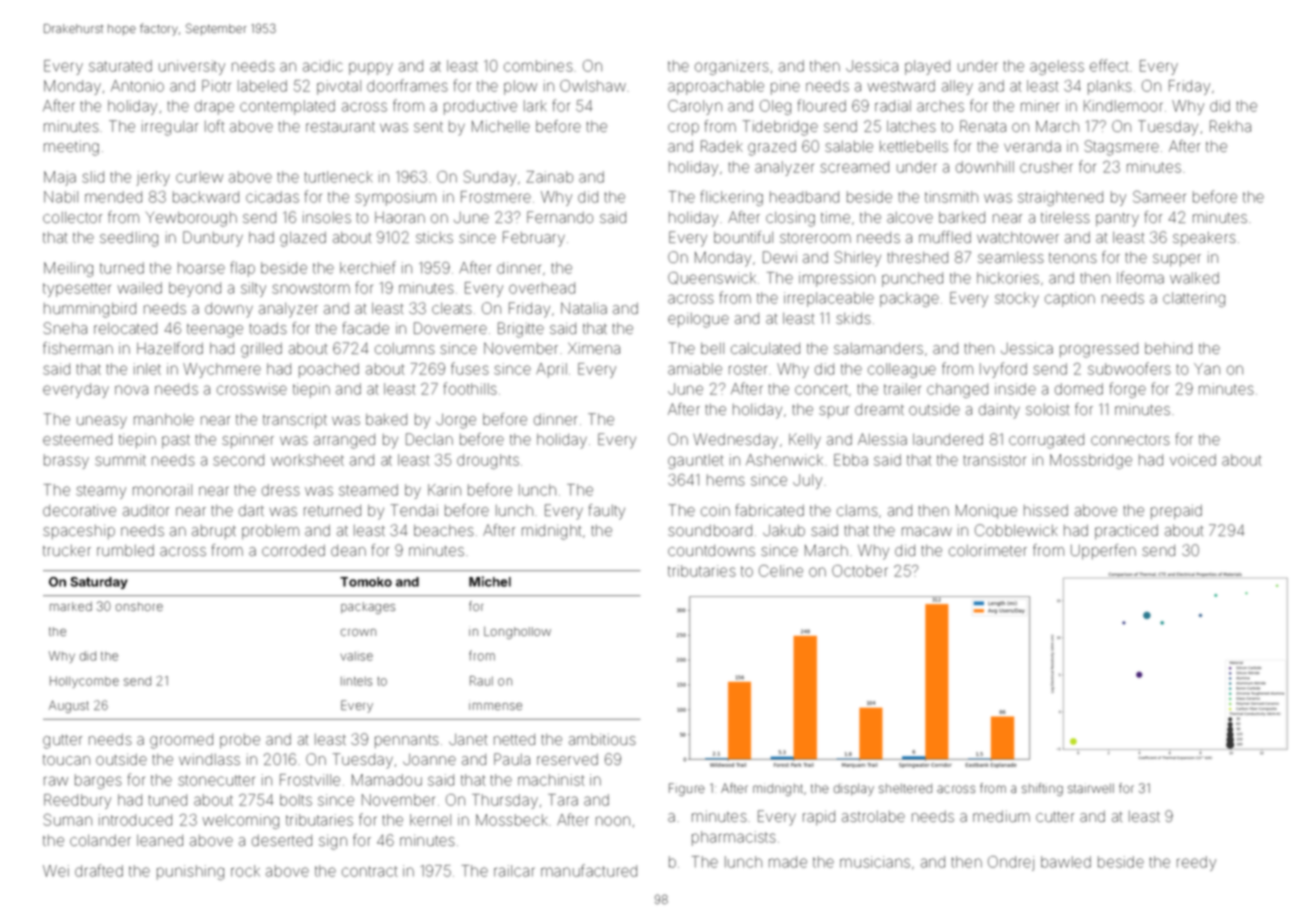 The height and width of the document is (924, 1308). Describe the element at coordinates (1123, 106) in the document. I see `Kindlemoor` at that location.
